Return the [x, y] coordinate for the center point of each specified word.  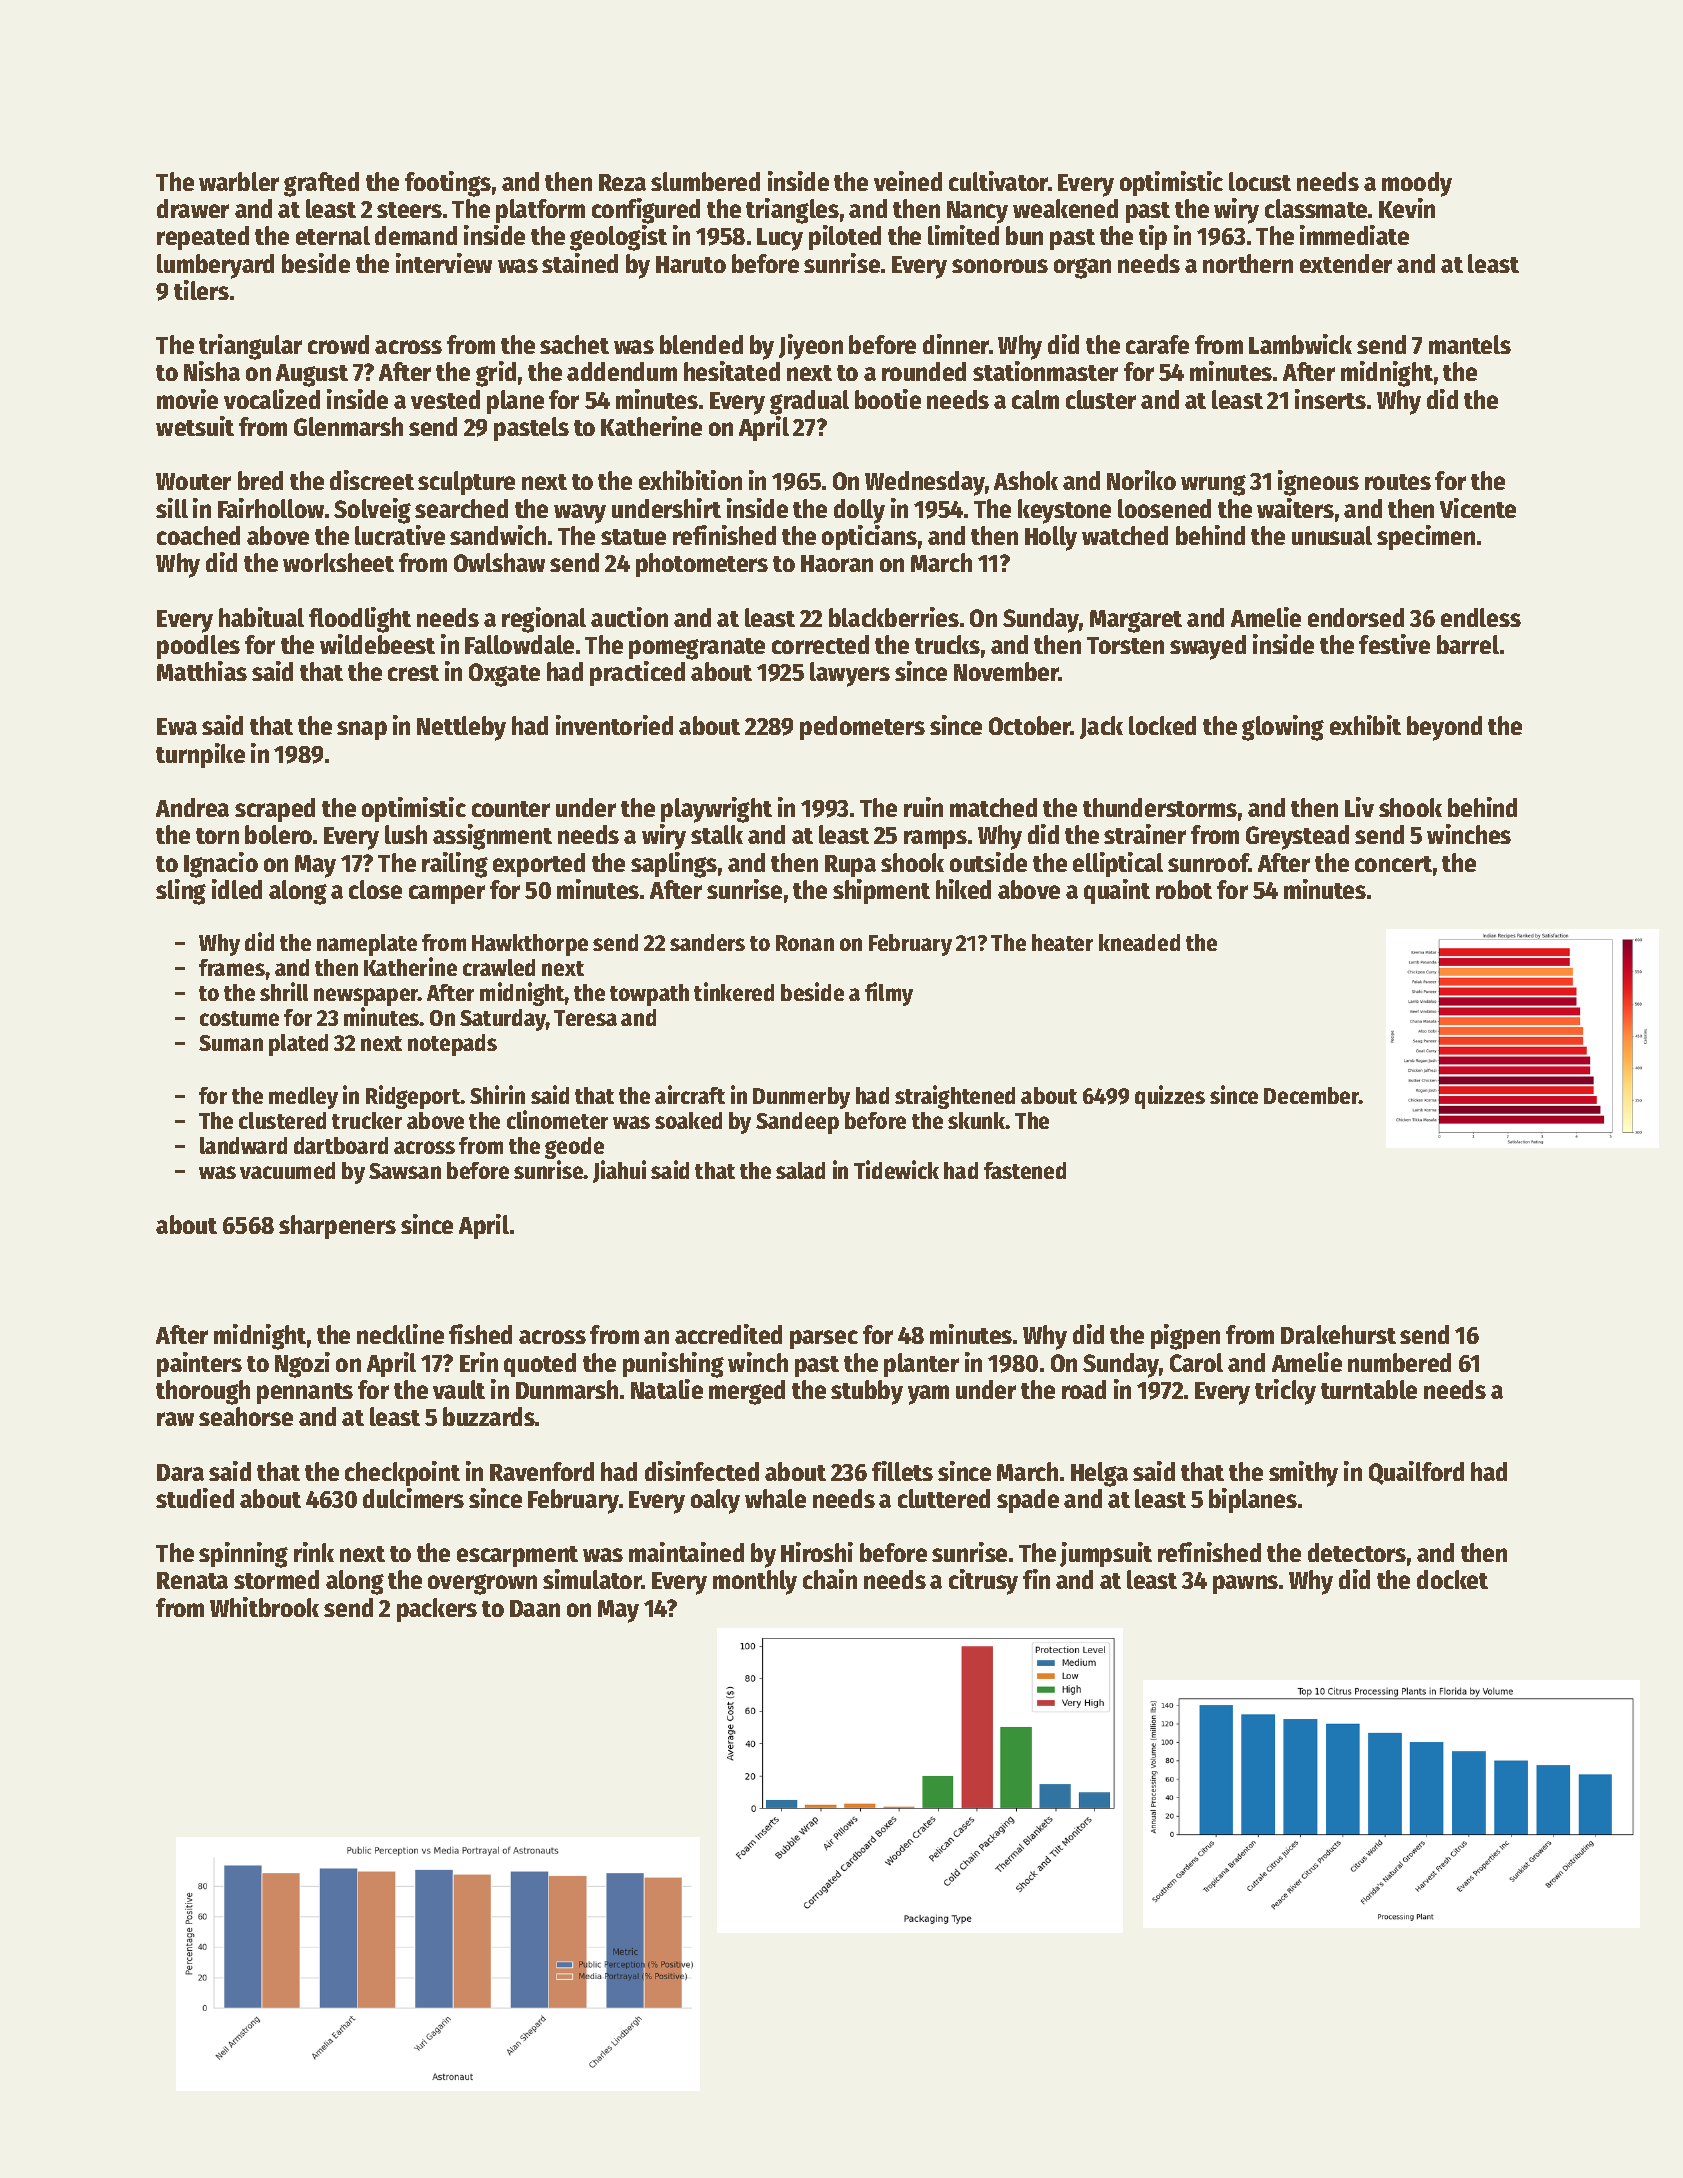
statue [633, 537]
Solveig [372, 511]
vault [459, 1389]
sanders [707, 942]
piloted [845, 237]
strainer [1145, 834]
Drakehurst [1338, 1334]
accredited [728, 1334]
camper [447, 894]
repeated [203, 238]
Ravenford [542, 1471]
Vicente [1478, 508]
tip [1153, 237]
